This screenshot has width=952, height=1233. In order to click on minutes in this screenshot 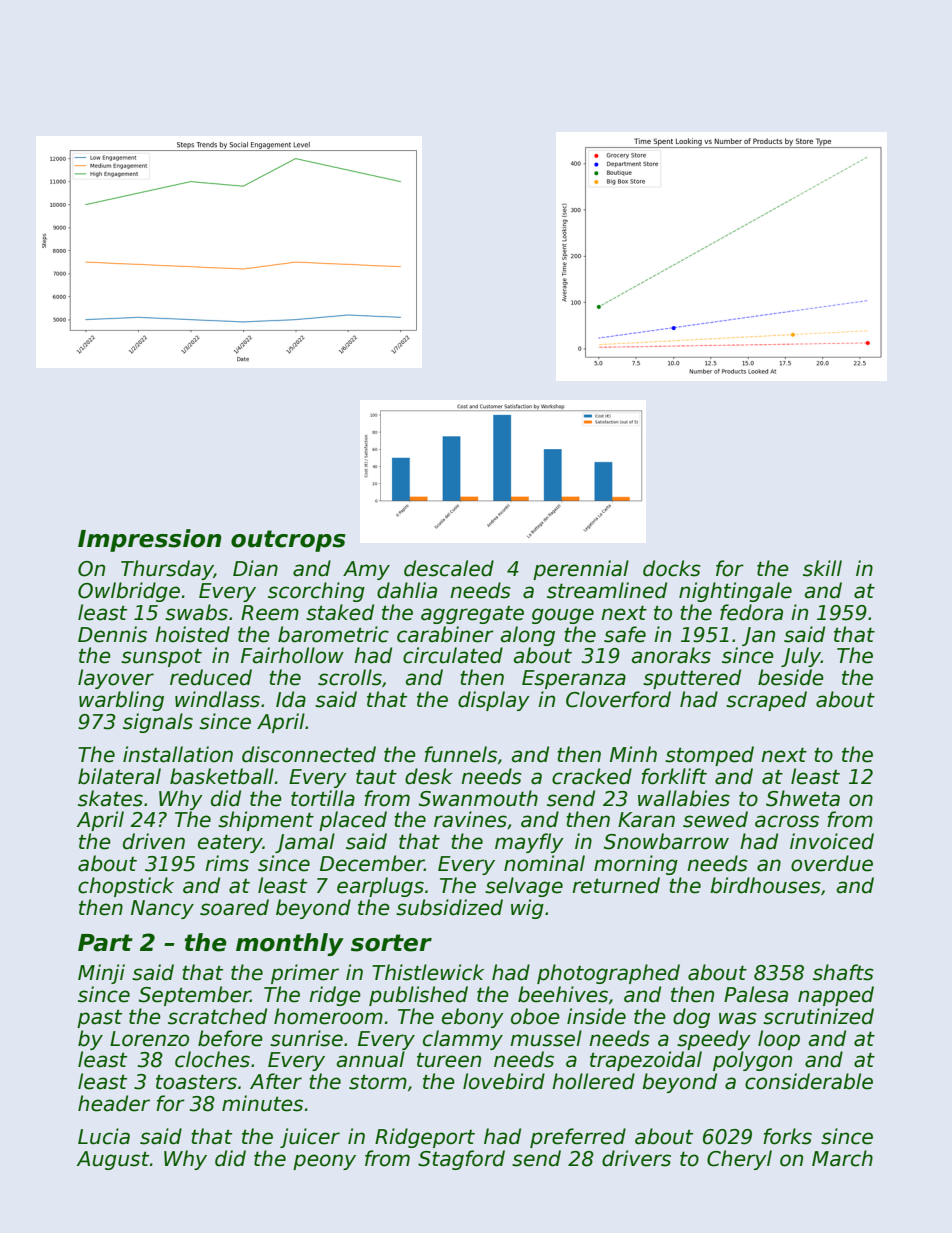, I will do `click(262, 1103)`.
